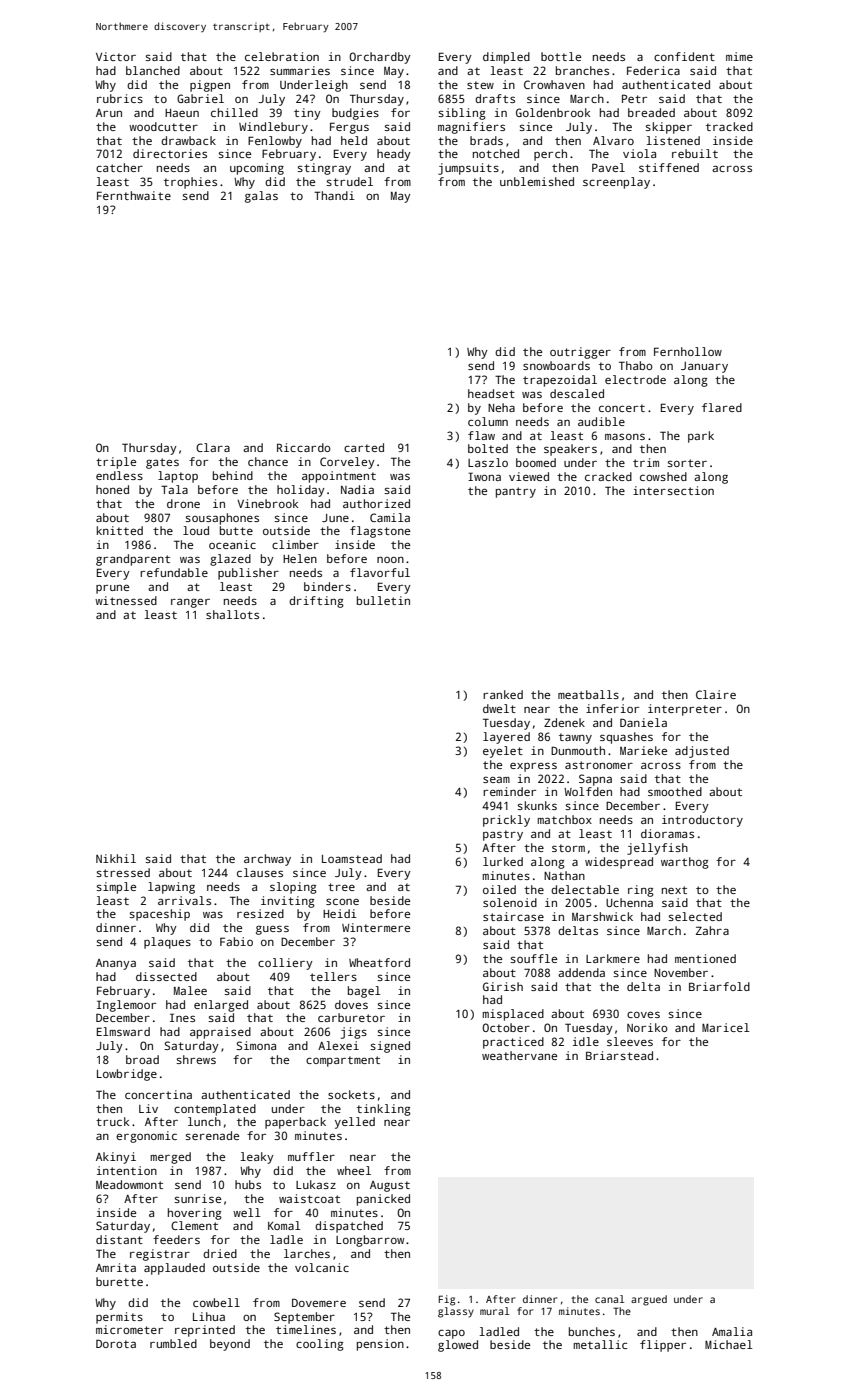  What do you see at coordinates (120, 530) in the document?
I see `knitted` at bounding box center [120, 530].
